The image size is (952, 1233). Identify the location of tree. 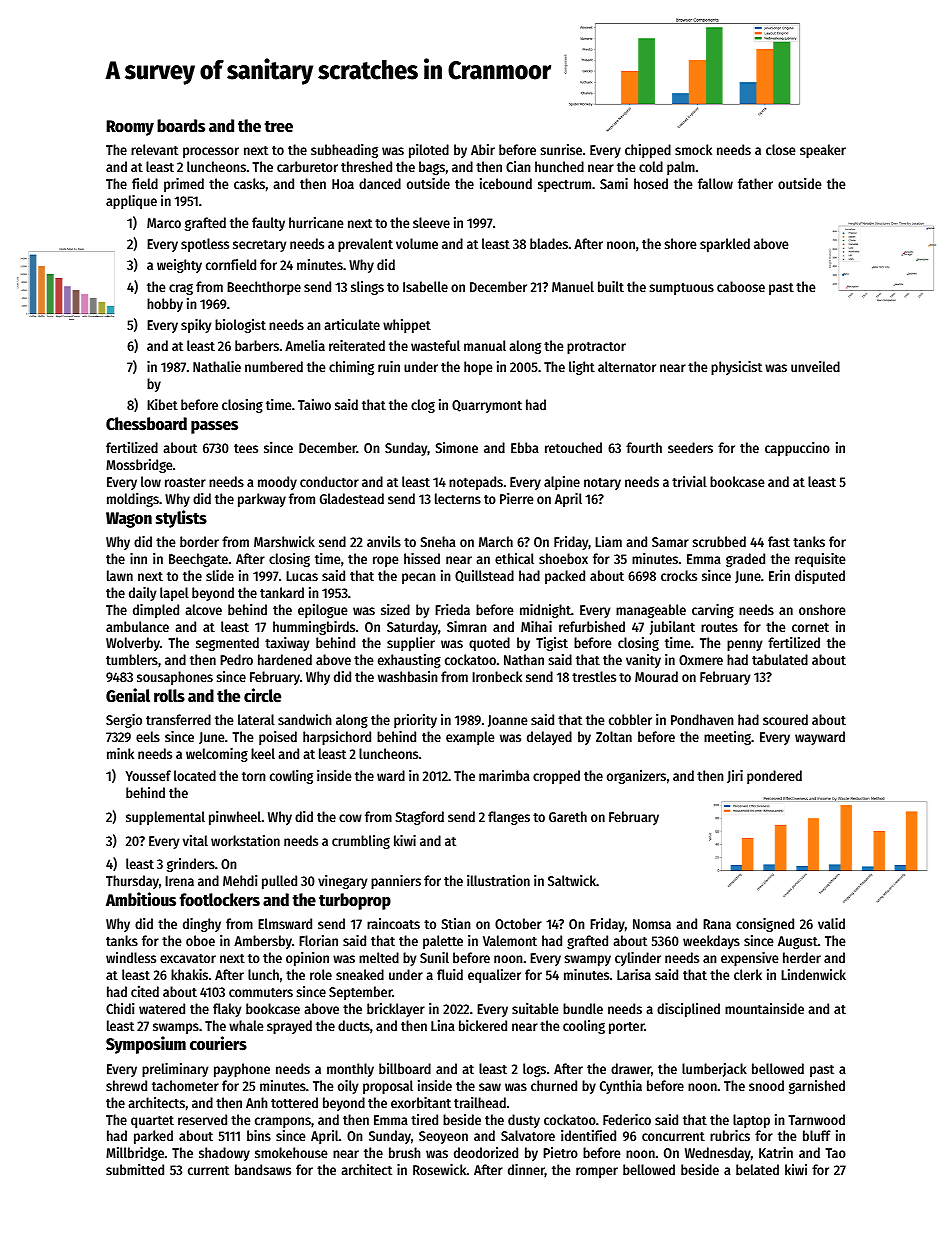
(278, 127).
